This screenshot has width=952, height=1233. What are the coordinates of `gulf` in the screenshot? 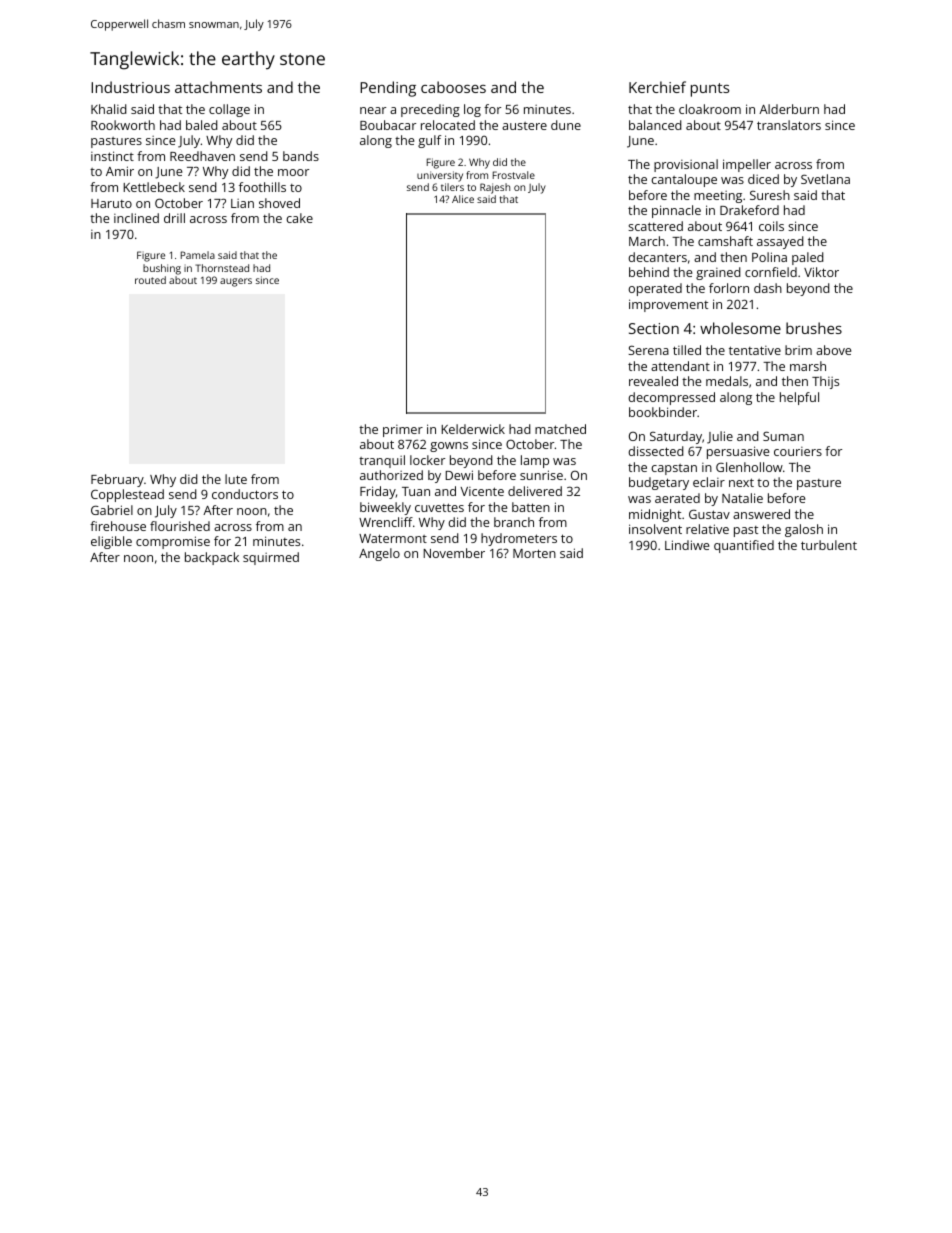 It's located at (429, 141).
